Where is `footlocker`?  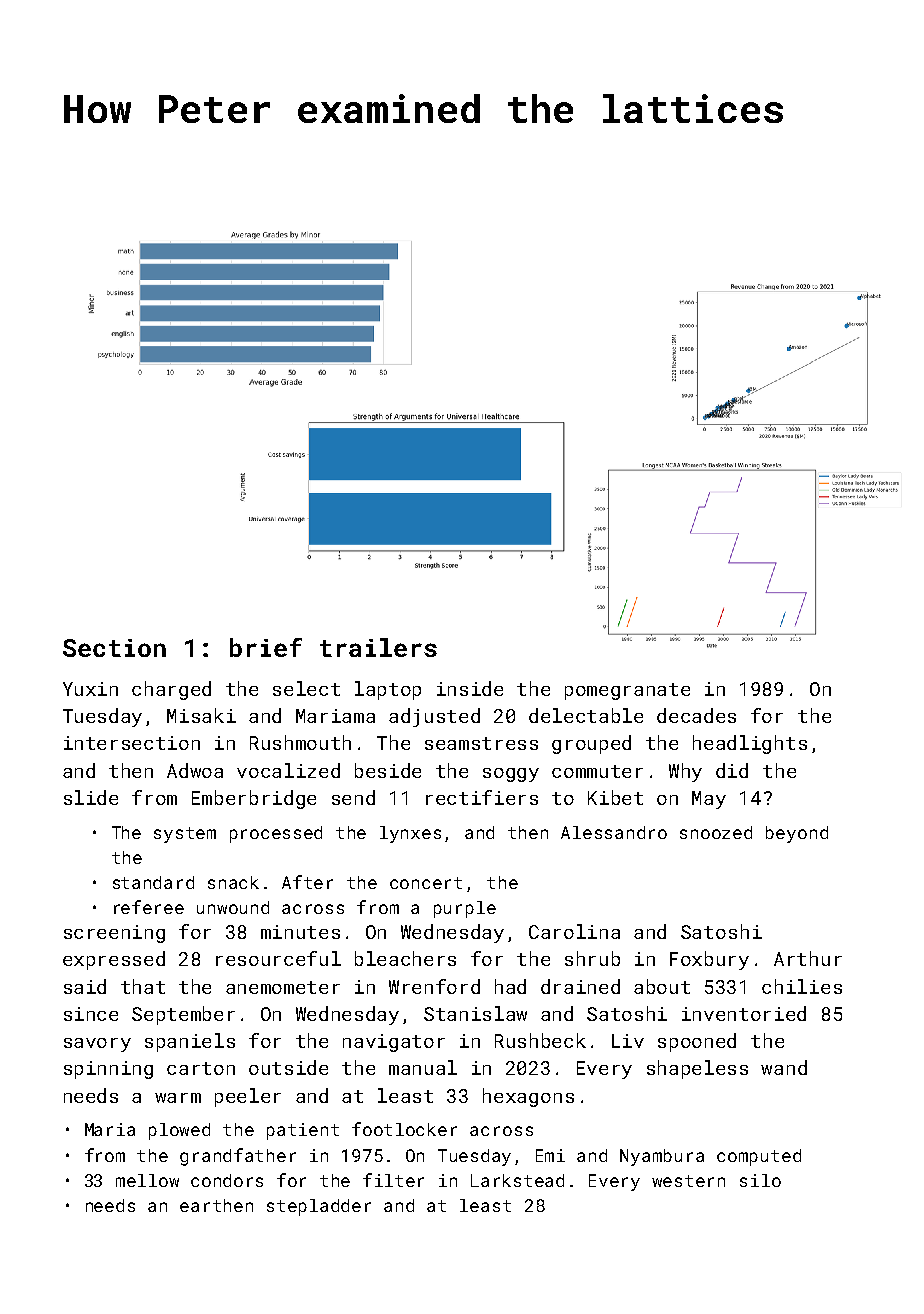
footlocker is located at coordinates (404, 1129).
